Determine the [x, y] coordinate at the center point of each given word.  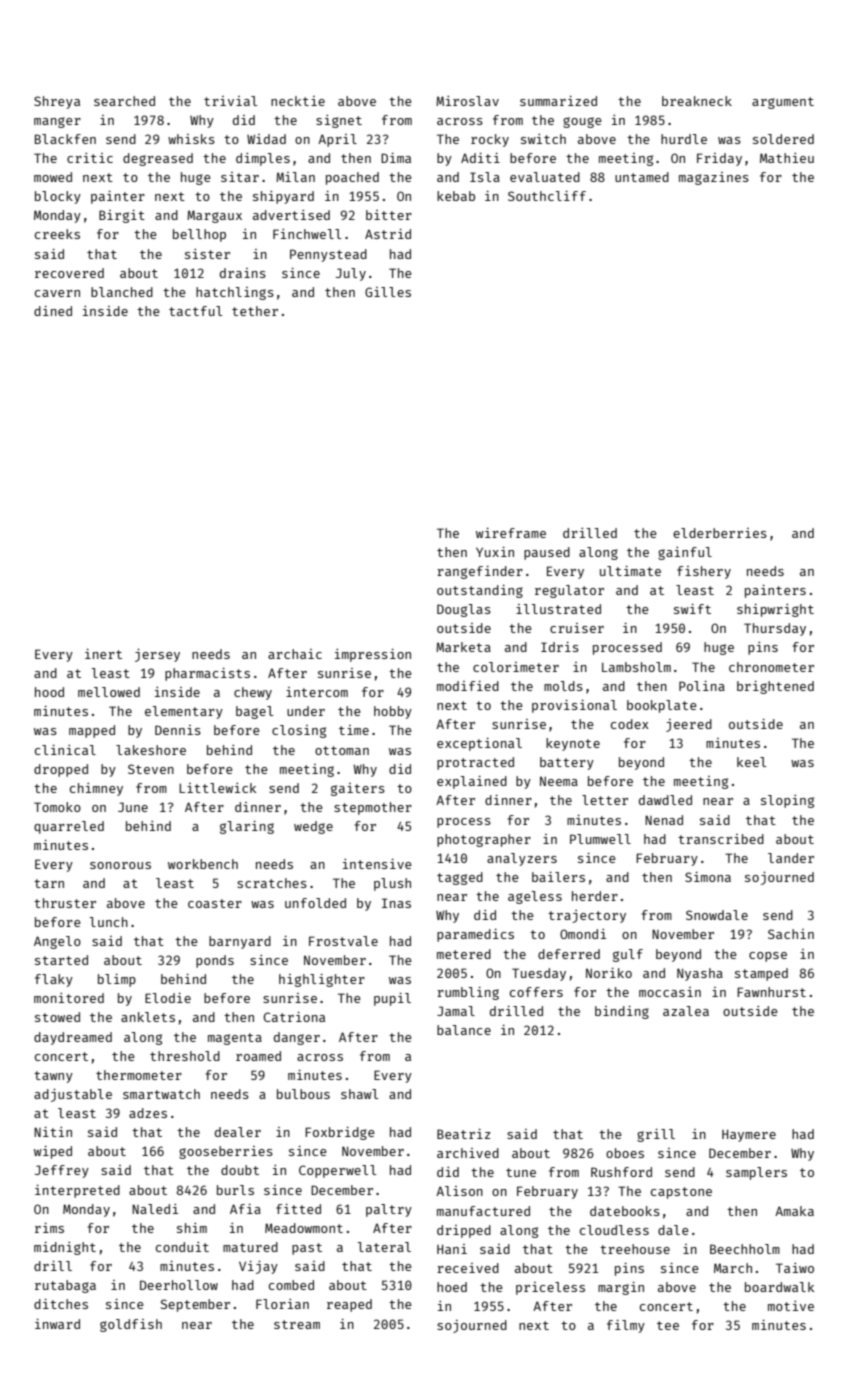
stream [297, 1324]
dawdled [665, 800]
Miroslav [467, 101]
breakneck [697, 101]
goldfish [131, 1325]
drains [243, 273]
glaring [247, 827]
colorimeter [516, 667]
